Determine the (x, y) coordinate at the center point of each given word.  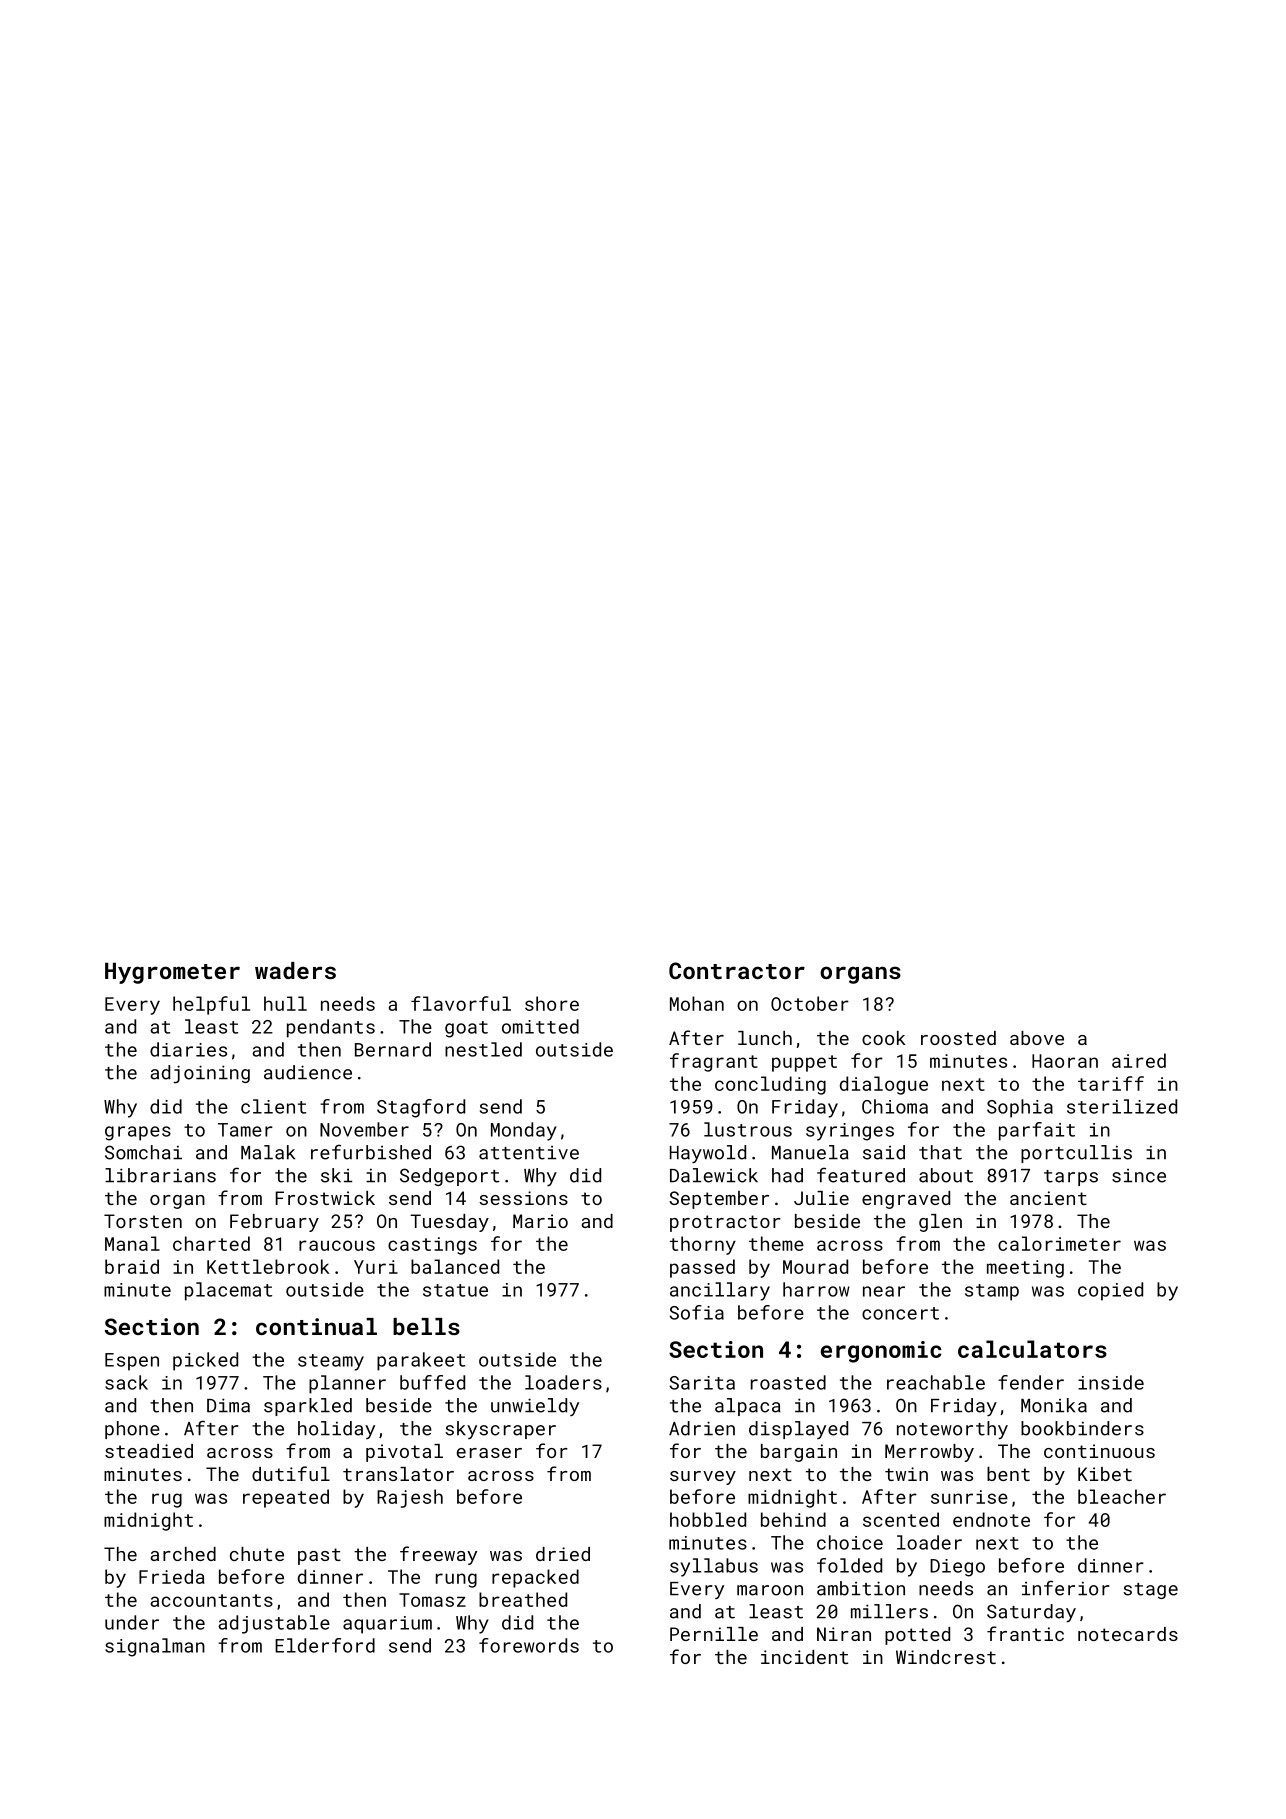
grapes (138, 1133)
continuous (1099, 1451)
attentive (529, 1153)
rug (167, 1500)
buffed (432, 1382)
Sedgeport (449, 1177)
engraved (906, 1200)
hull (285, 1003)
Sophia (1020, 1108)
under (132, 1622)
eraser (489, 1453)
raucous (337, 1245)
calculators (1032, 1349)
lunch (765, 1038)
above (1037, 1038)
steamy (331, 1362)
